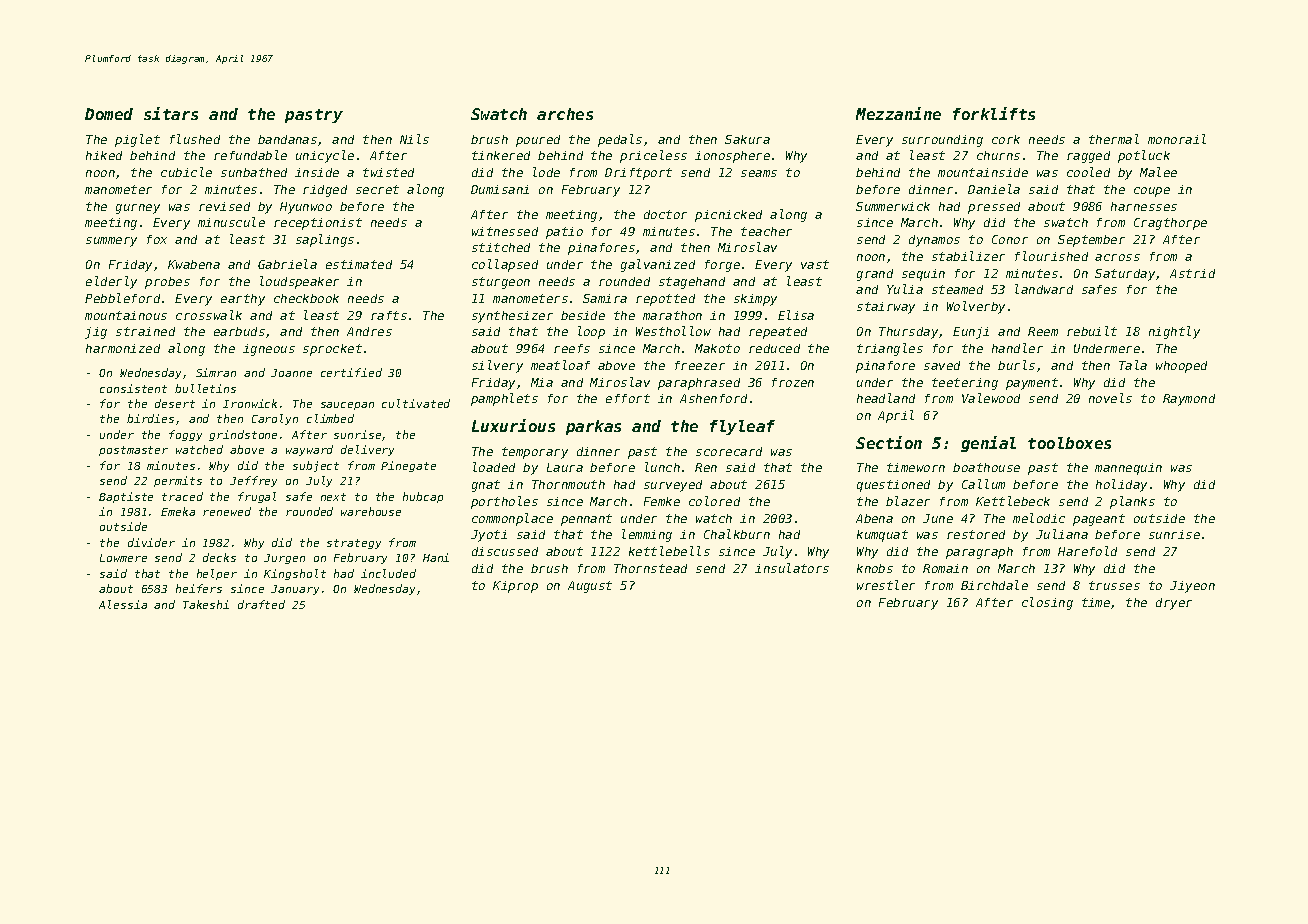 The image size is (1308, 924). Describe the element at coordinates (231, 222) in the image. I see `minuscule` at that location.
